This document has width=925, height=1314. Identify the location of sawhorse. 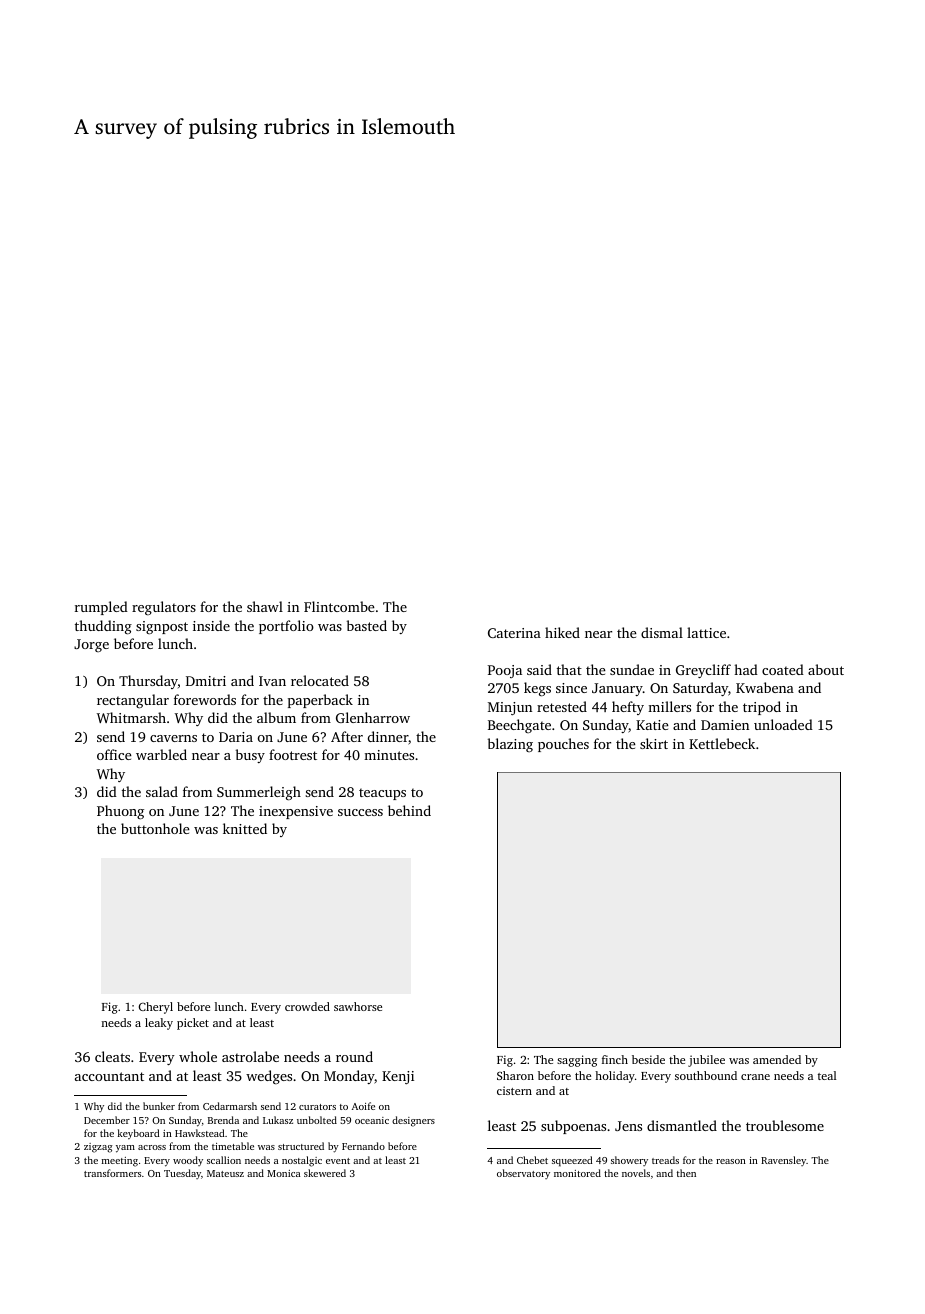
(358, 1006).
